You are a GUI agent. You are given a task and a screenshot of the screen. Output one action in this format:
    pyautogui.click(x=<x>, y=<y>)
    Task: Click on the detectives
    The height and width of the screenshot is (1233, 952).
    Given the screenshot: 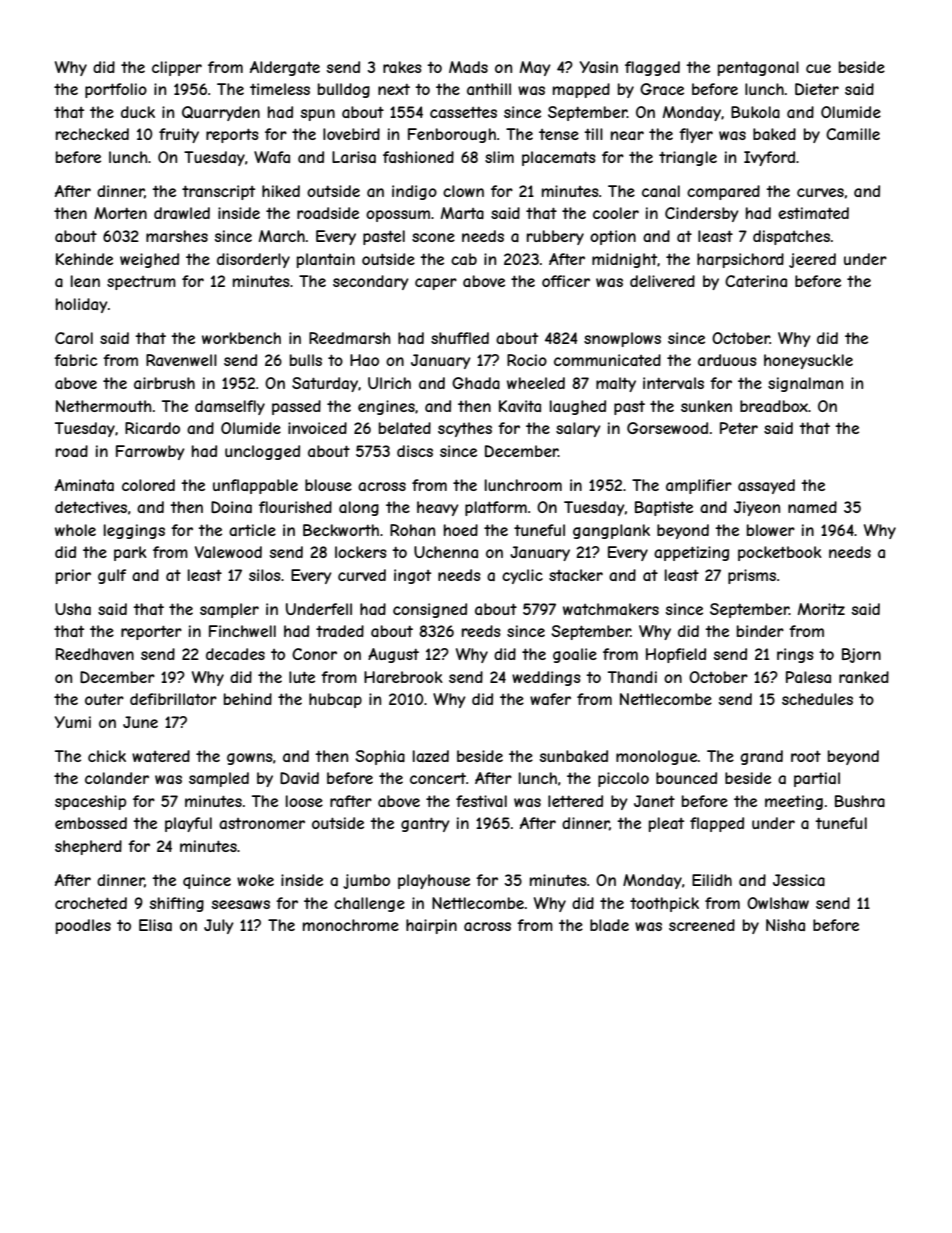 What is the action you would take?
    pyautogui.click(x=91, y=507)
